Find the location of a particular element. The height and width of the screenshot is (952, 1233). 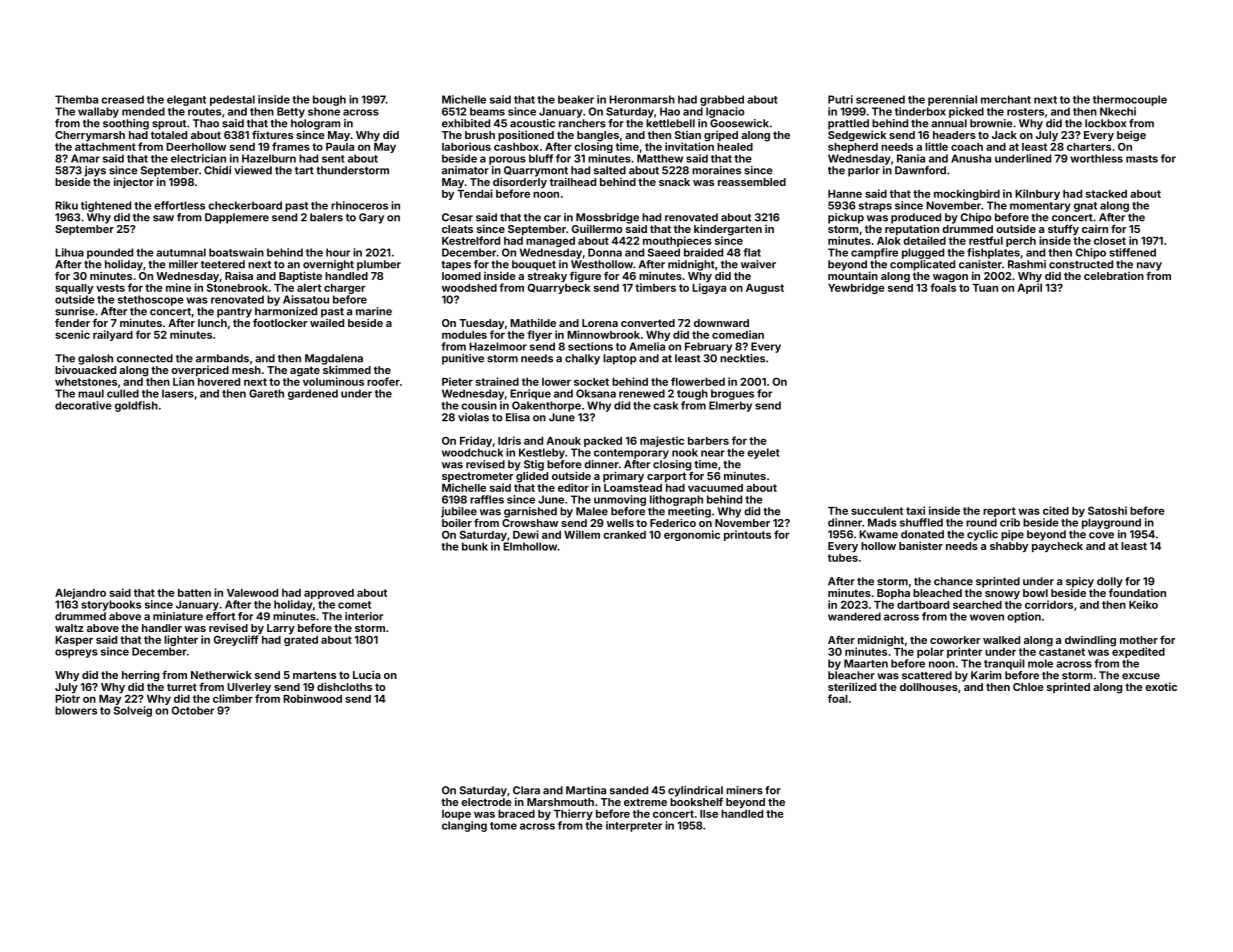

cove is located at coordinates (1101, 535).
